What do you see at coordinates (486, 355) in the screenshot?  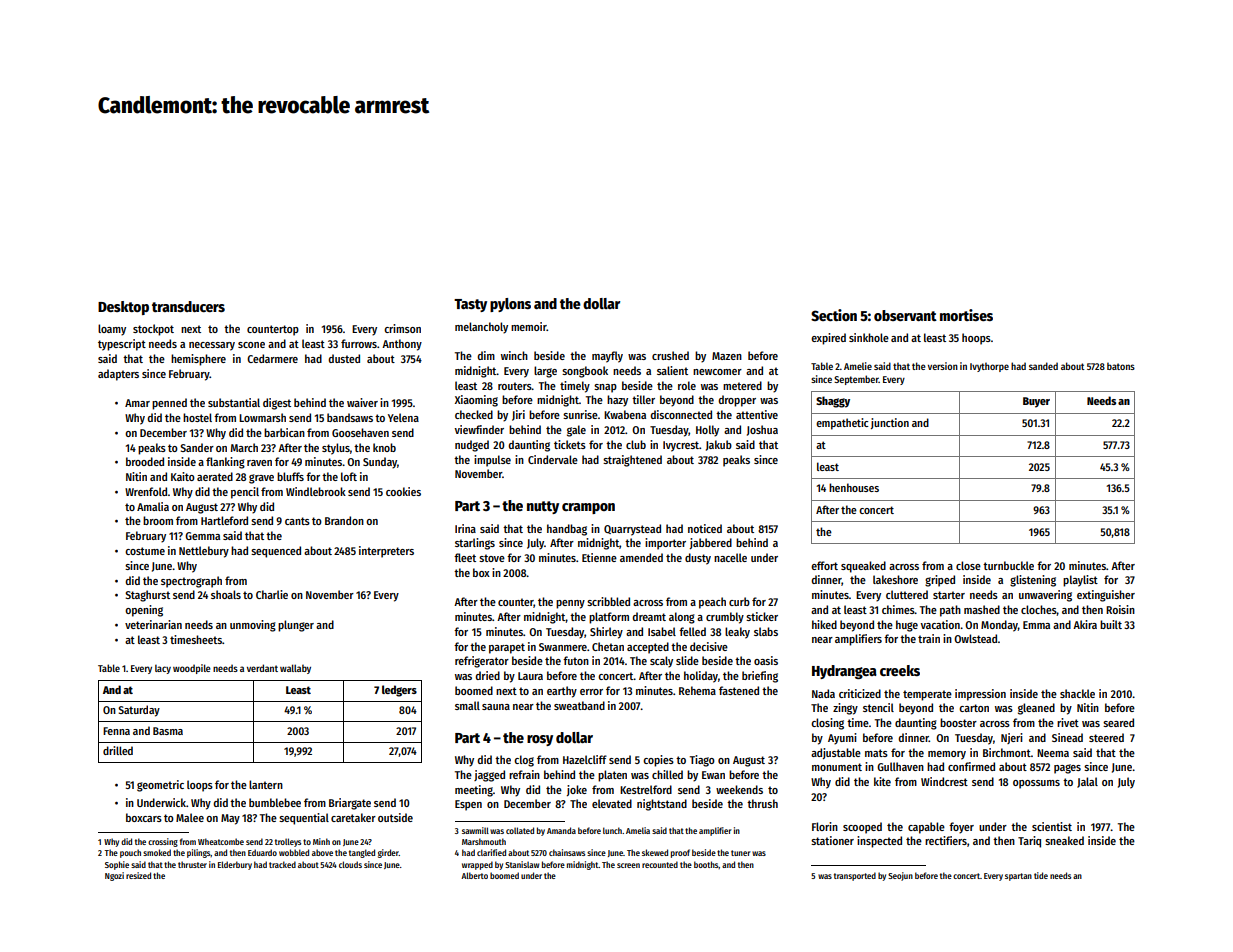 I see `dim` at bounding box center [486, 355].
